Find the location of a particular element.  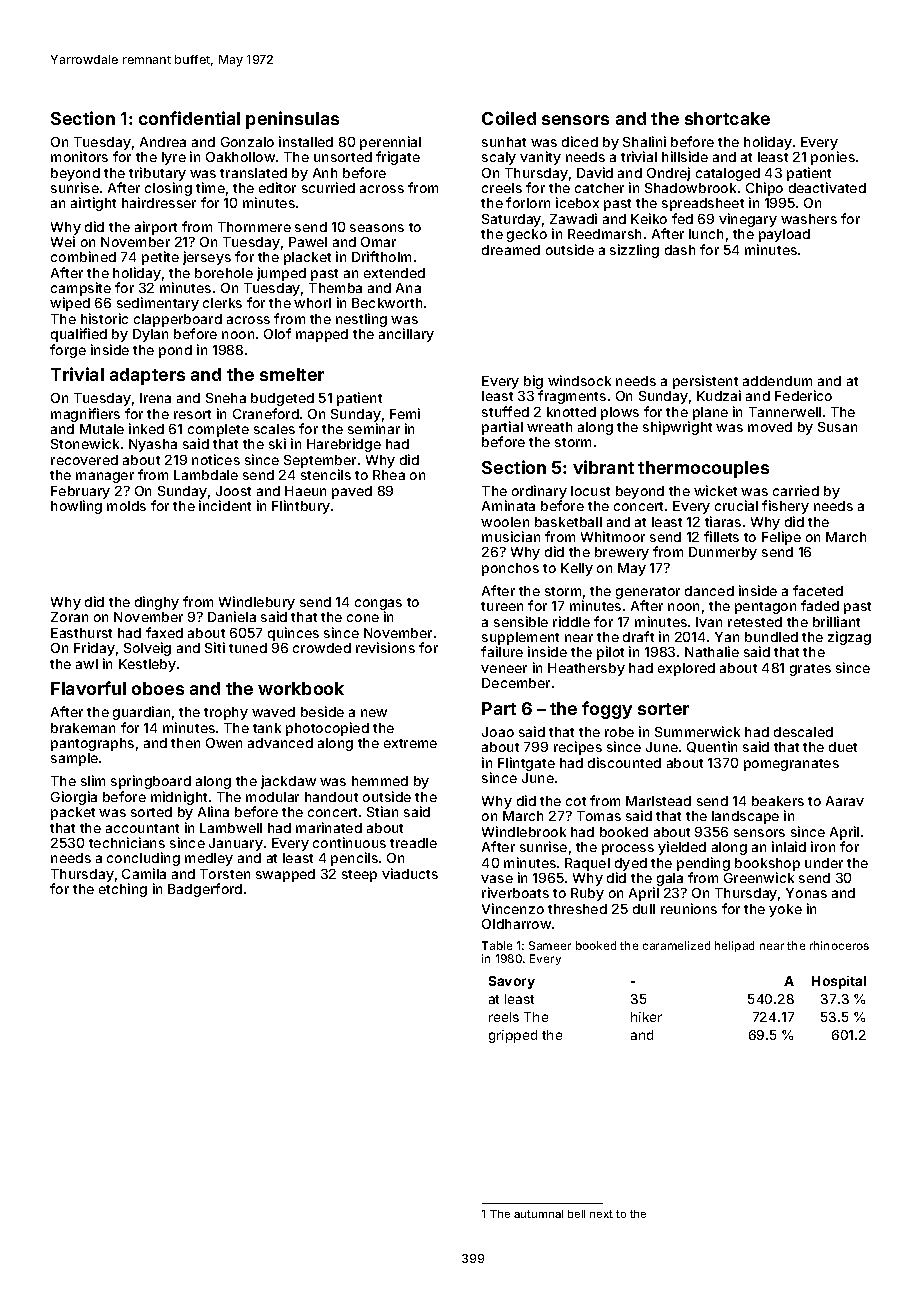

Kestleby is located at coordinates (147, 665).
